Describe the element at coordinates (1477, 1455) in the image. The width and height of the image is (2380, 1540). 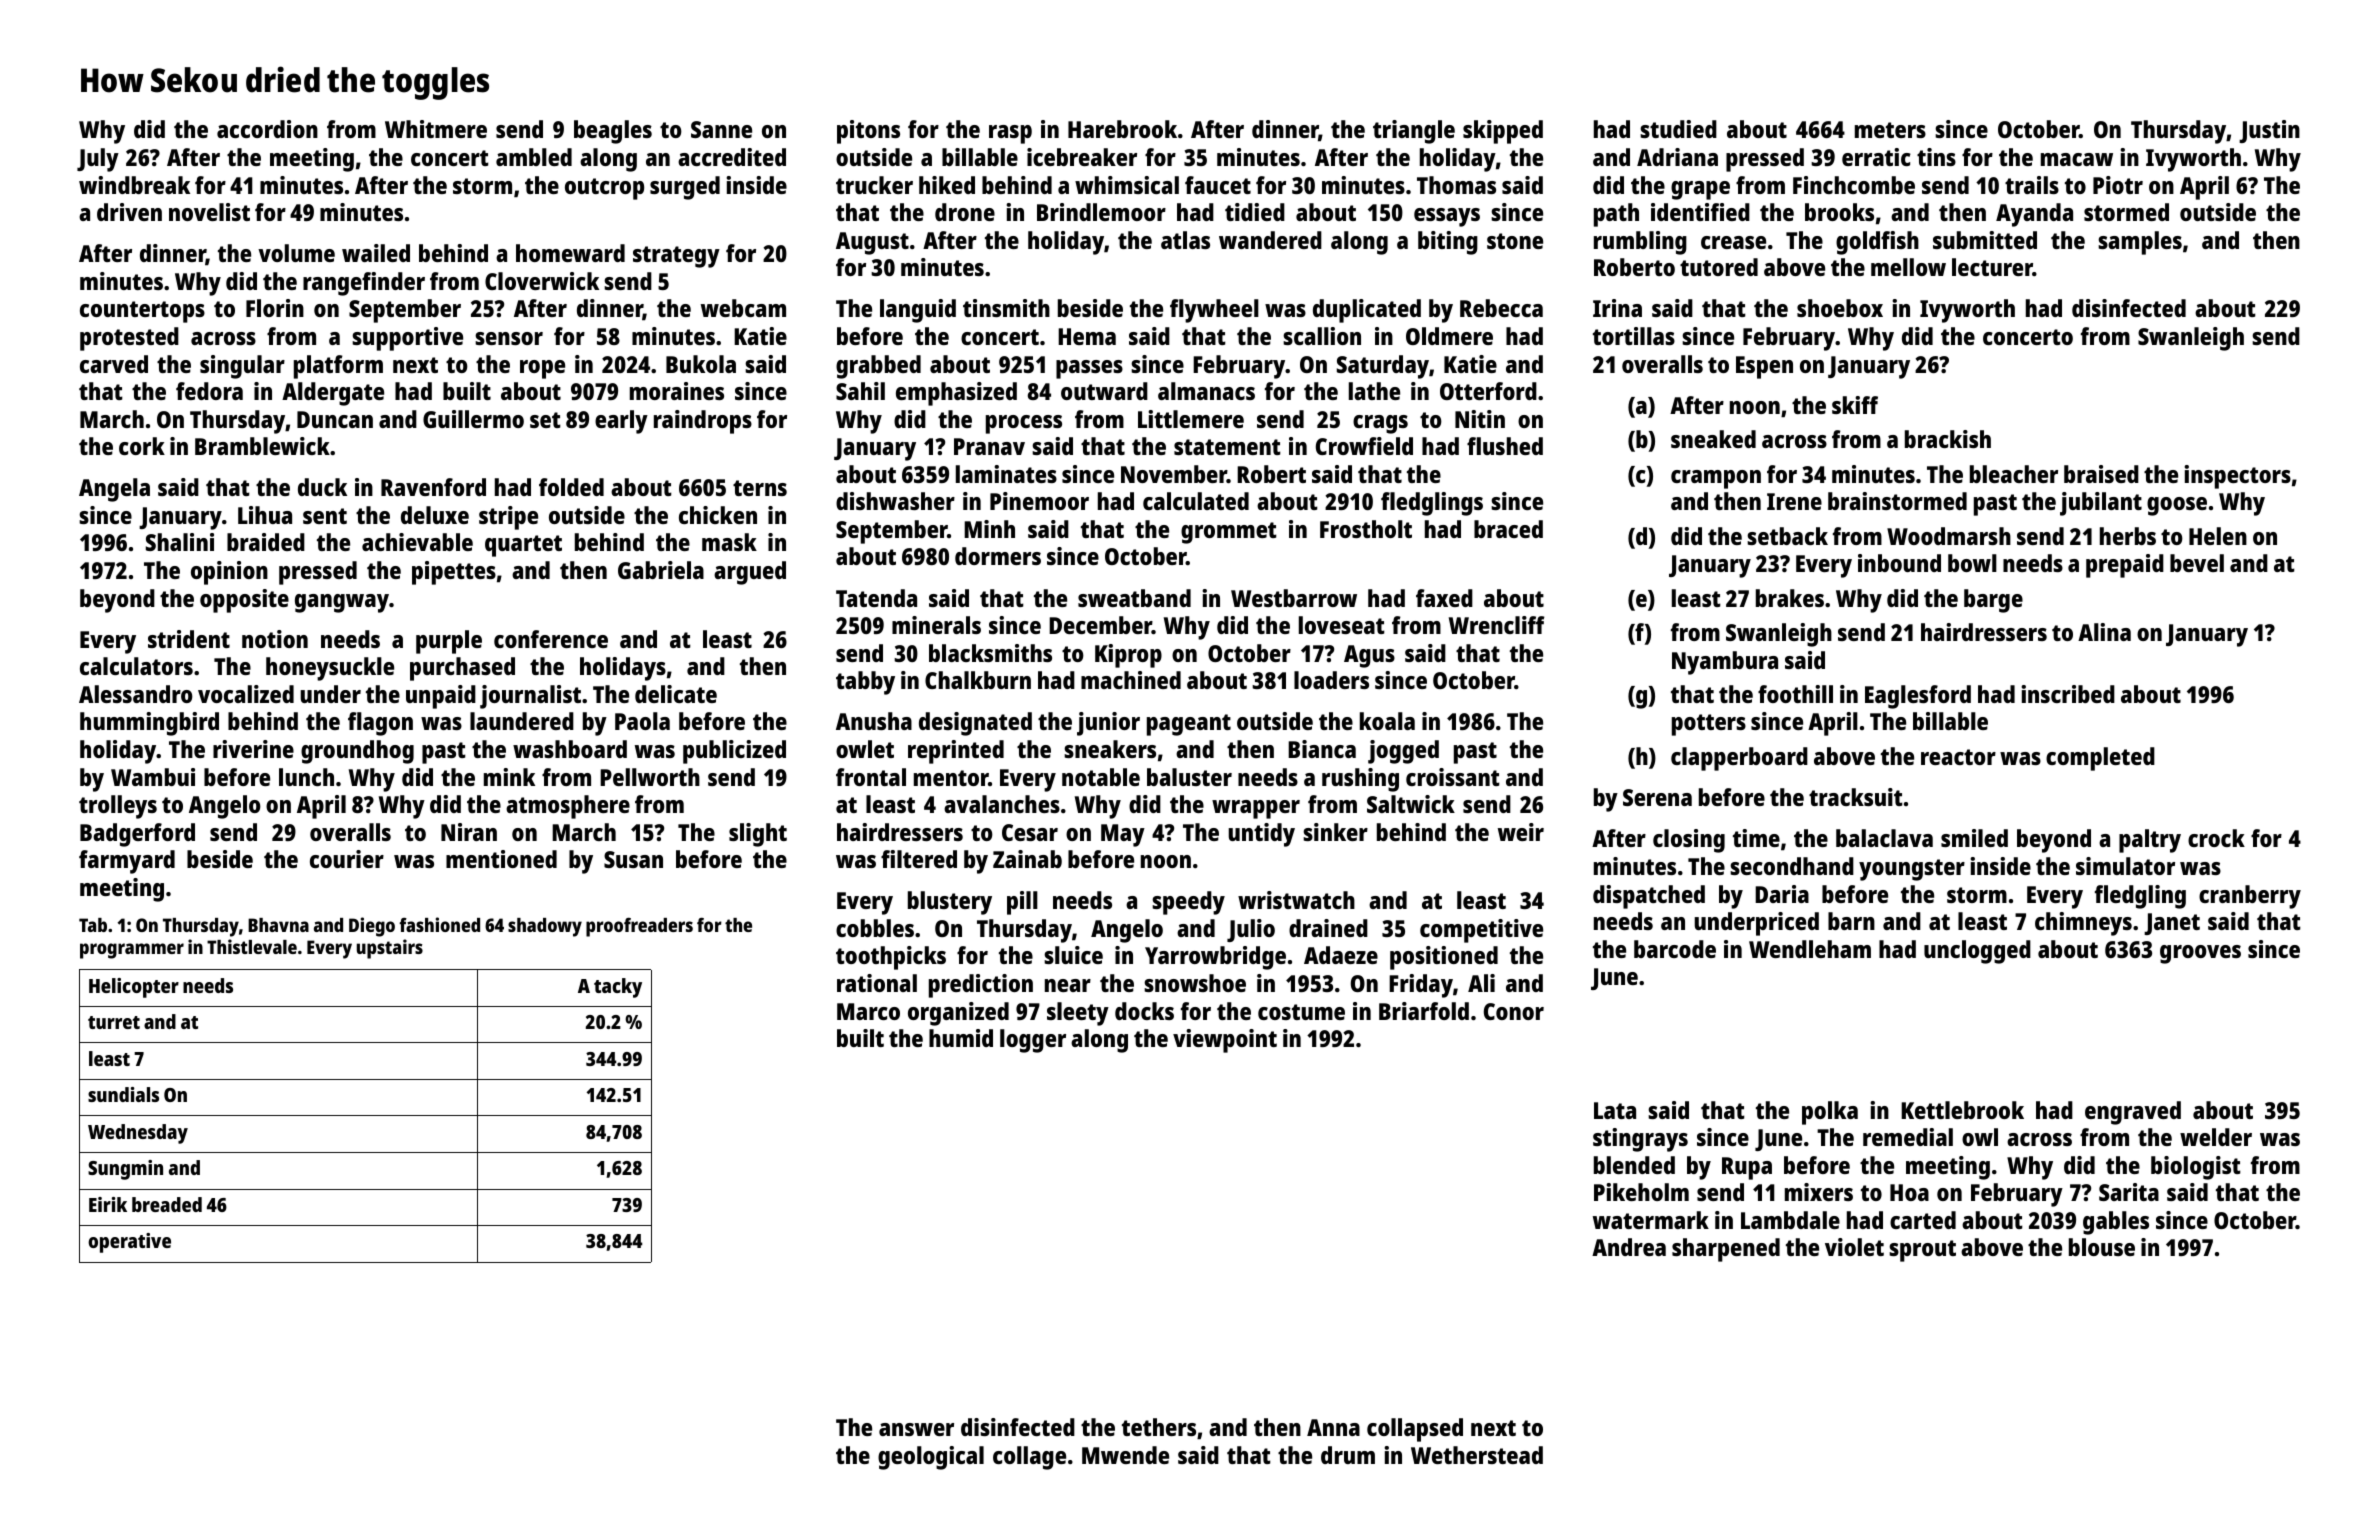
I see `Wetherstead` at that location.
